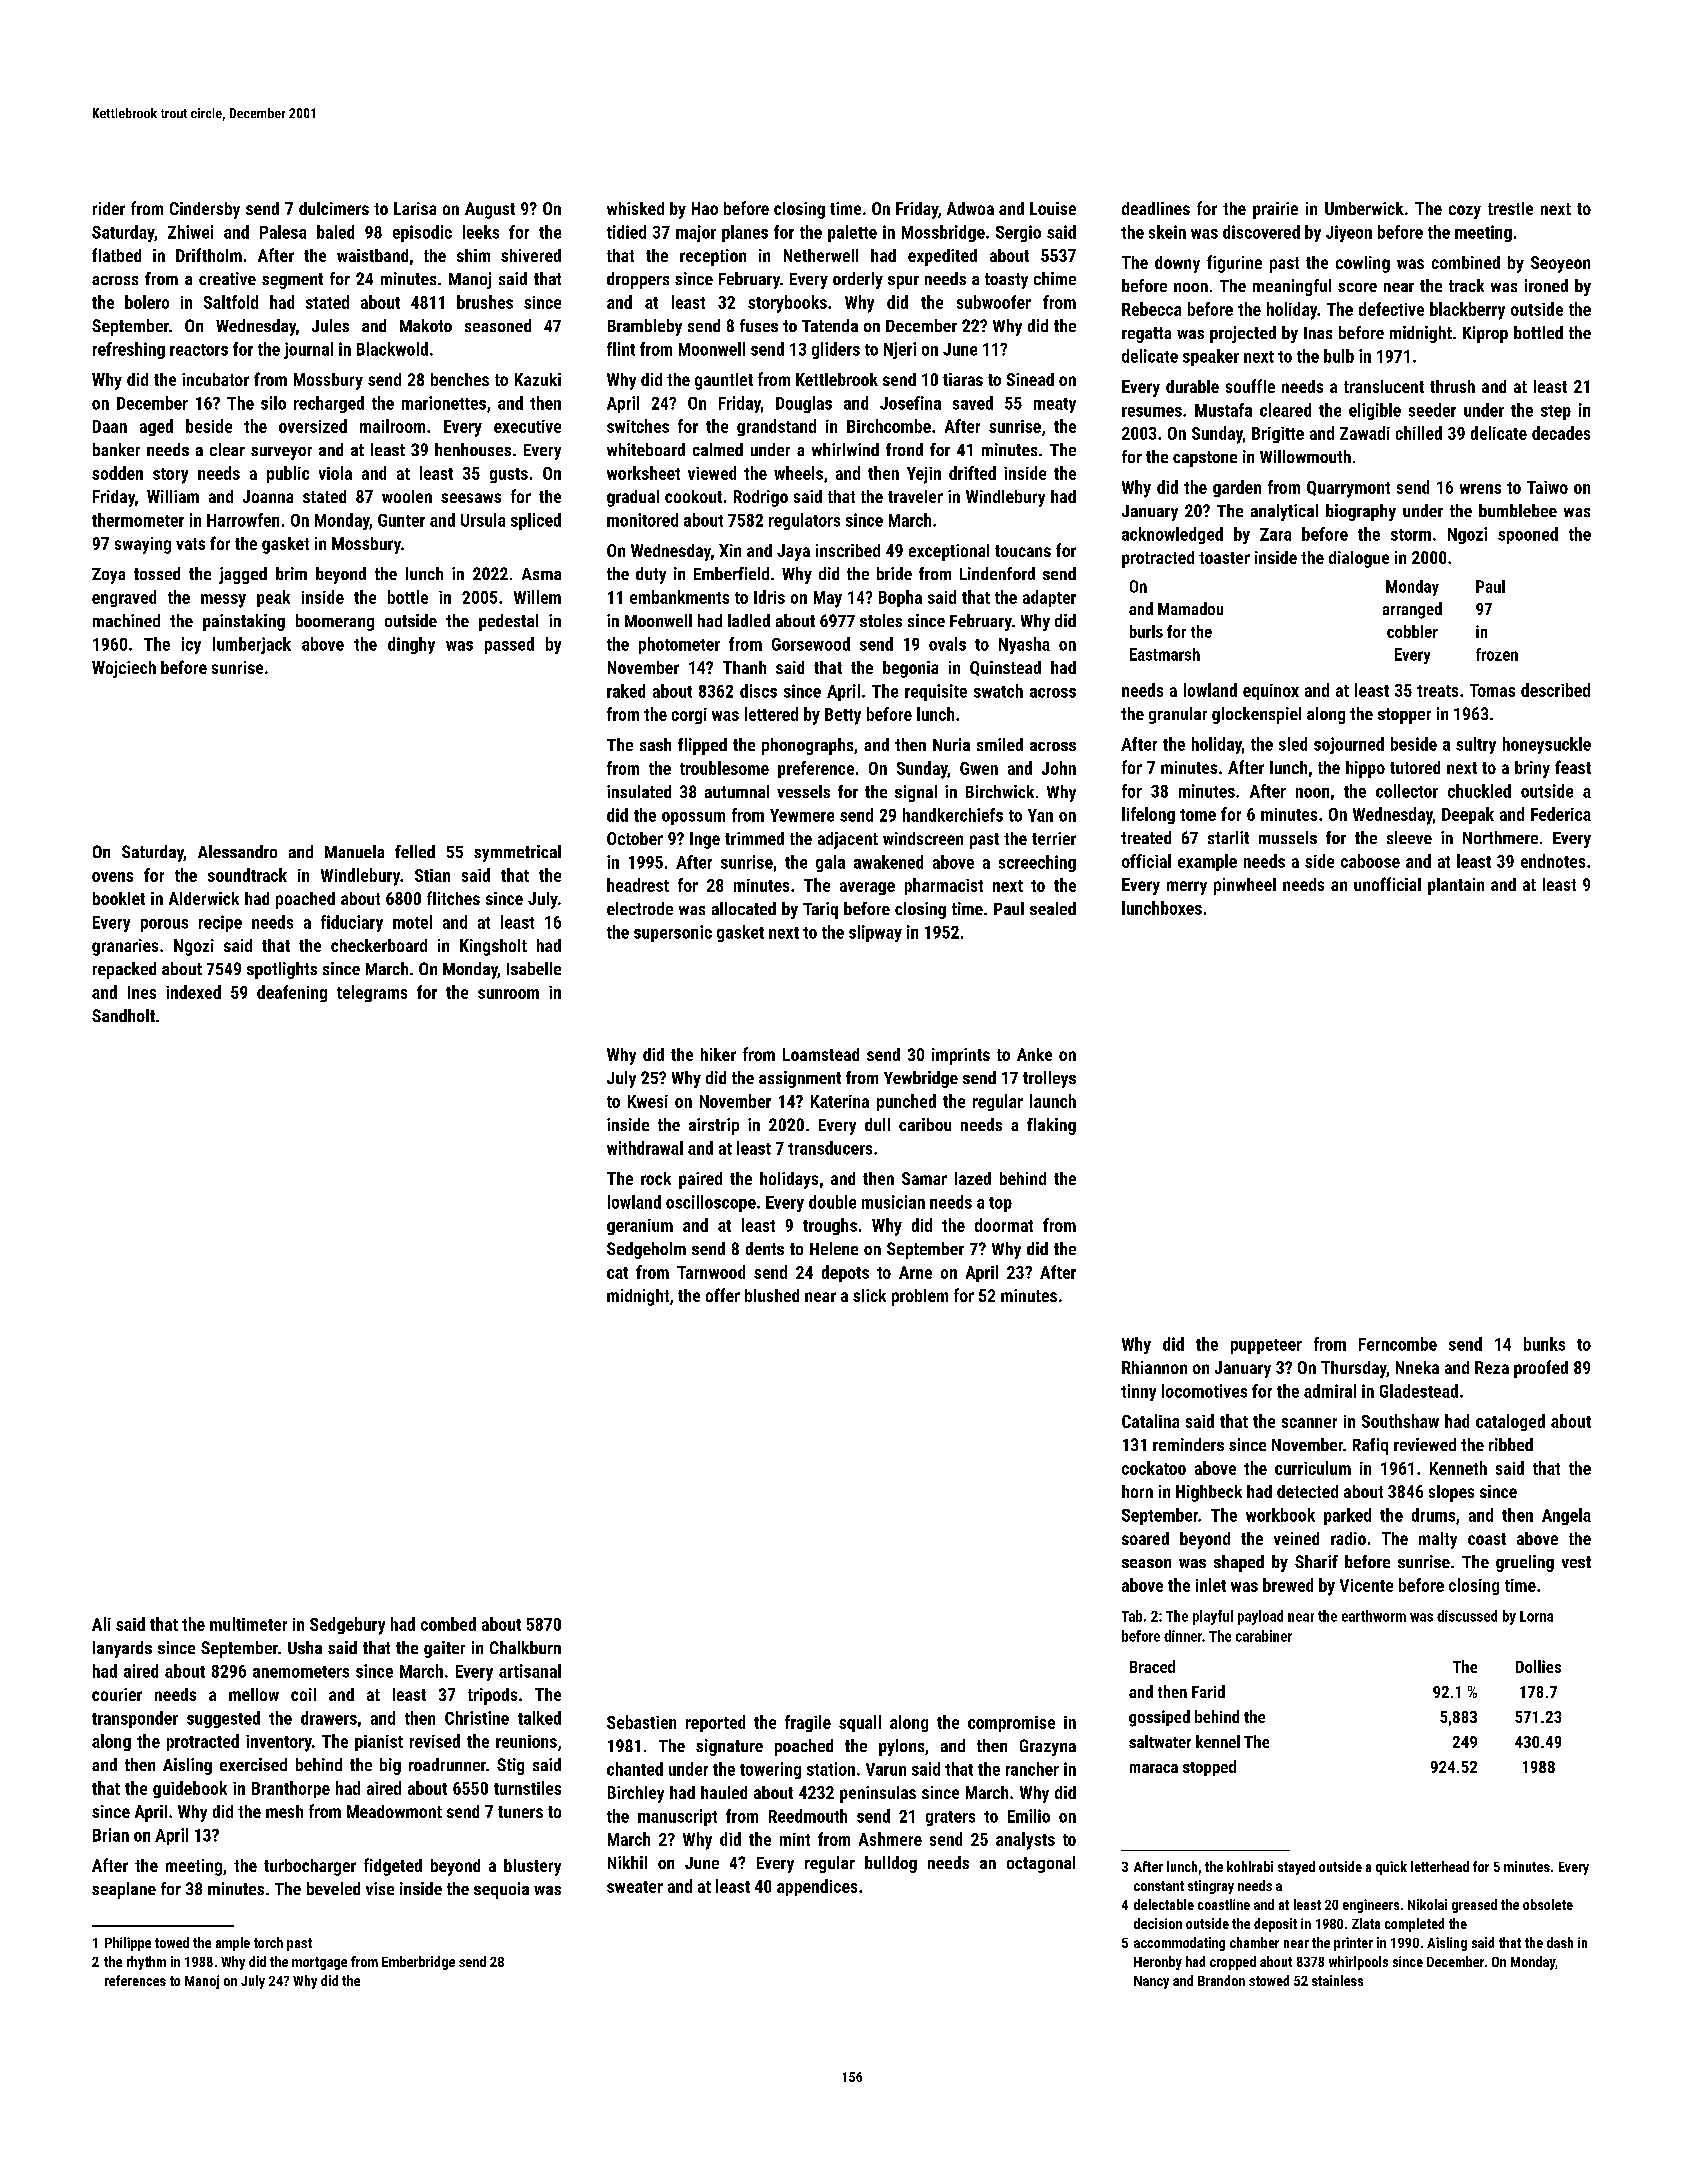 The image size is (1683, 2178). I want to click on Nancy, so click(1151, 1982).
